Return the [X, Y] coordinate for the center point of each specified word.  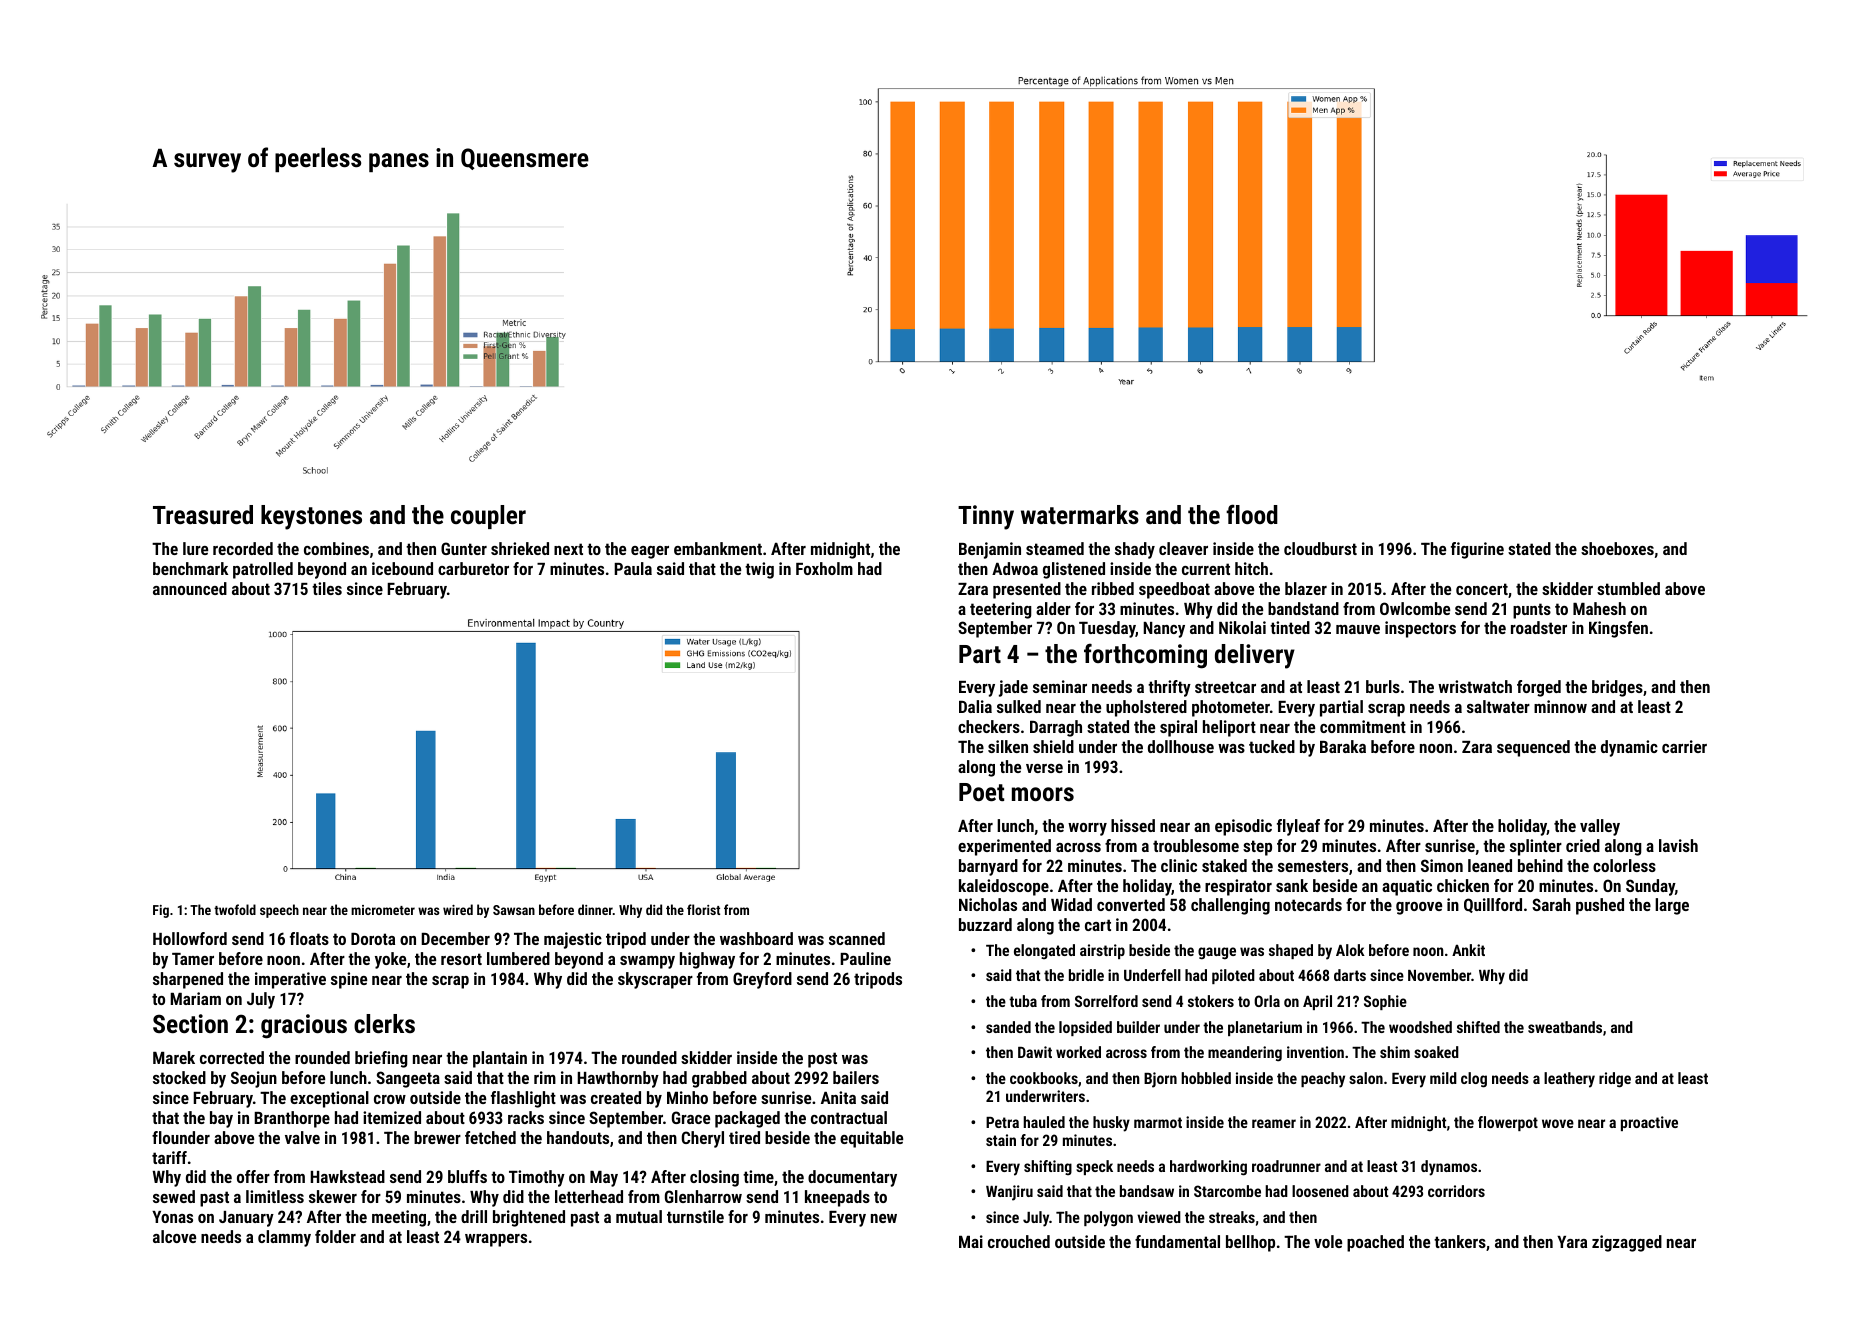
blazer [1306, 588]
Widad [1071, 904]
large [1672, 906]
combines [336, 548]
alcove [174, 1236]
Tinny [986, 517]
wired [458, 909]
